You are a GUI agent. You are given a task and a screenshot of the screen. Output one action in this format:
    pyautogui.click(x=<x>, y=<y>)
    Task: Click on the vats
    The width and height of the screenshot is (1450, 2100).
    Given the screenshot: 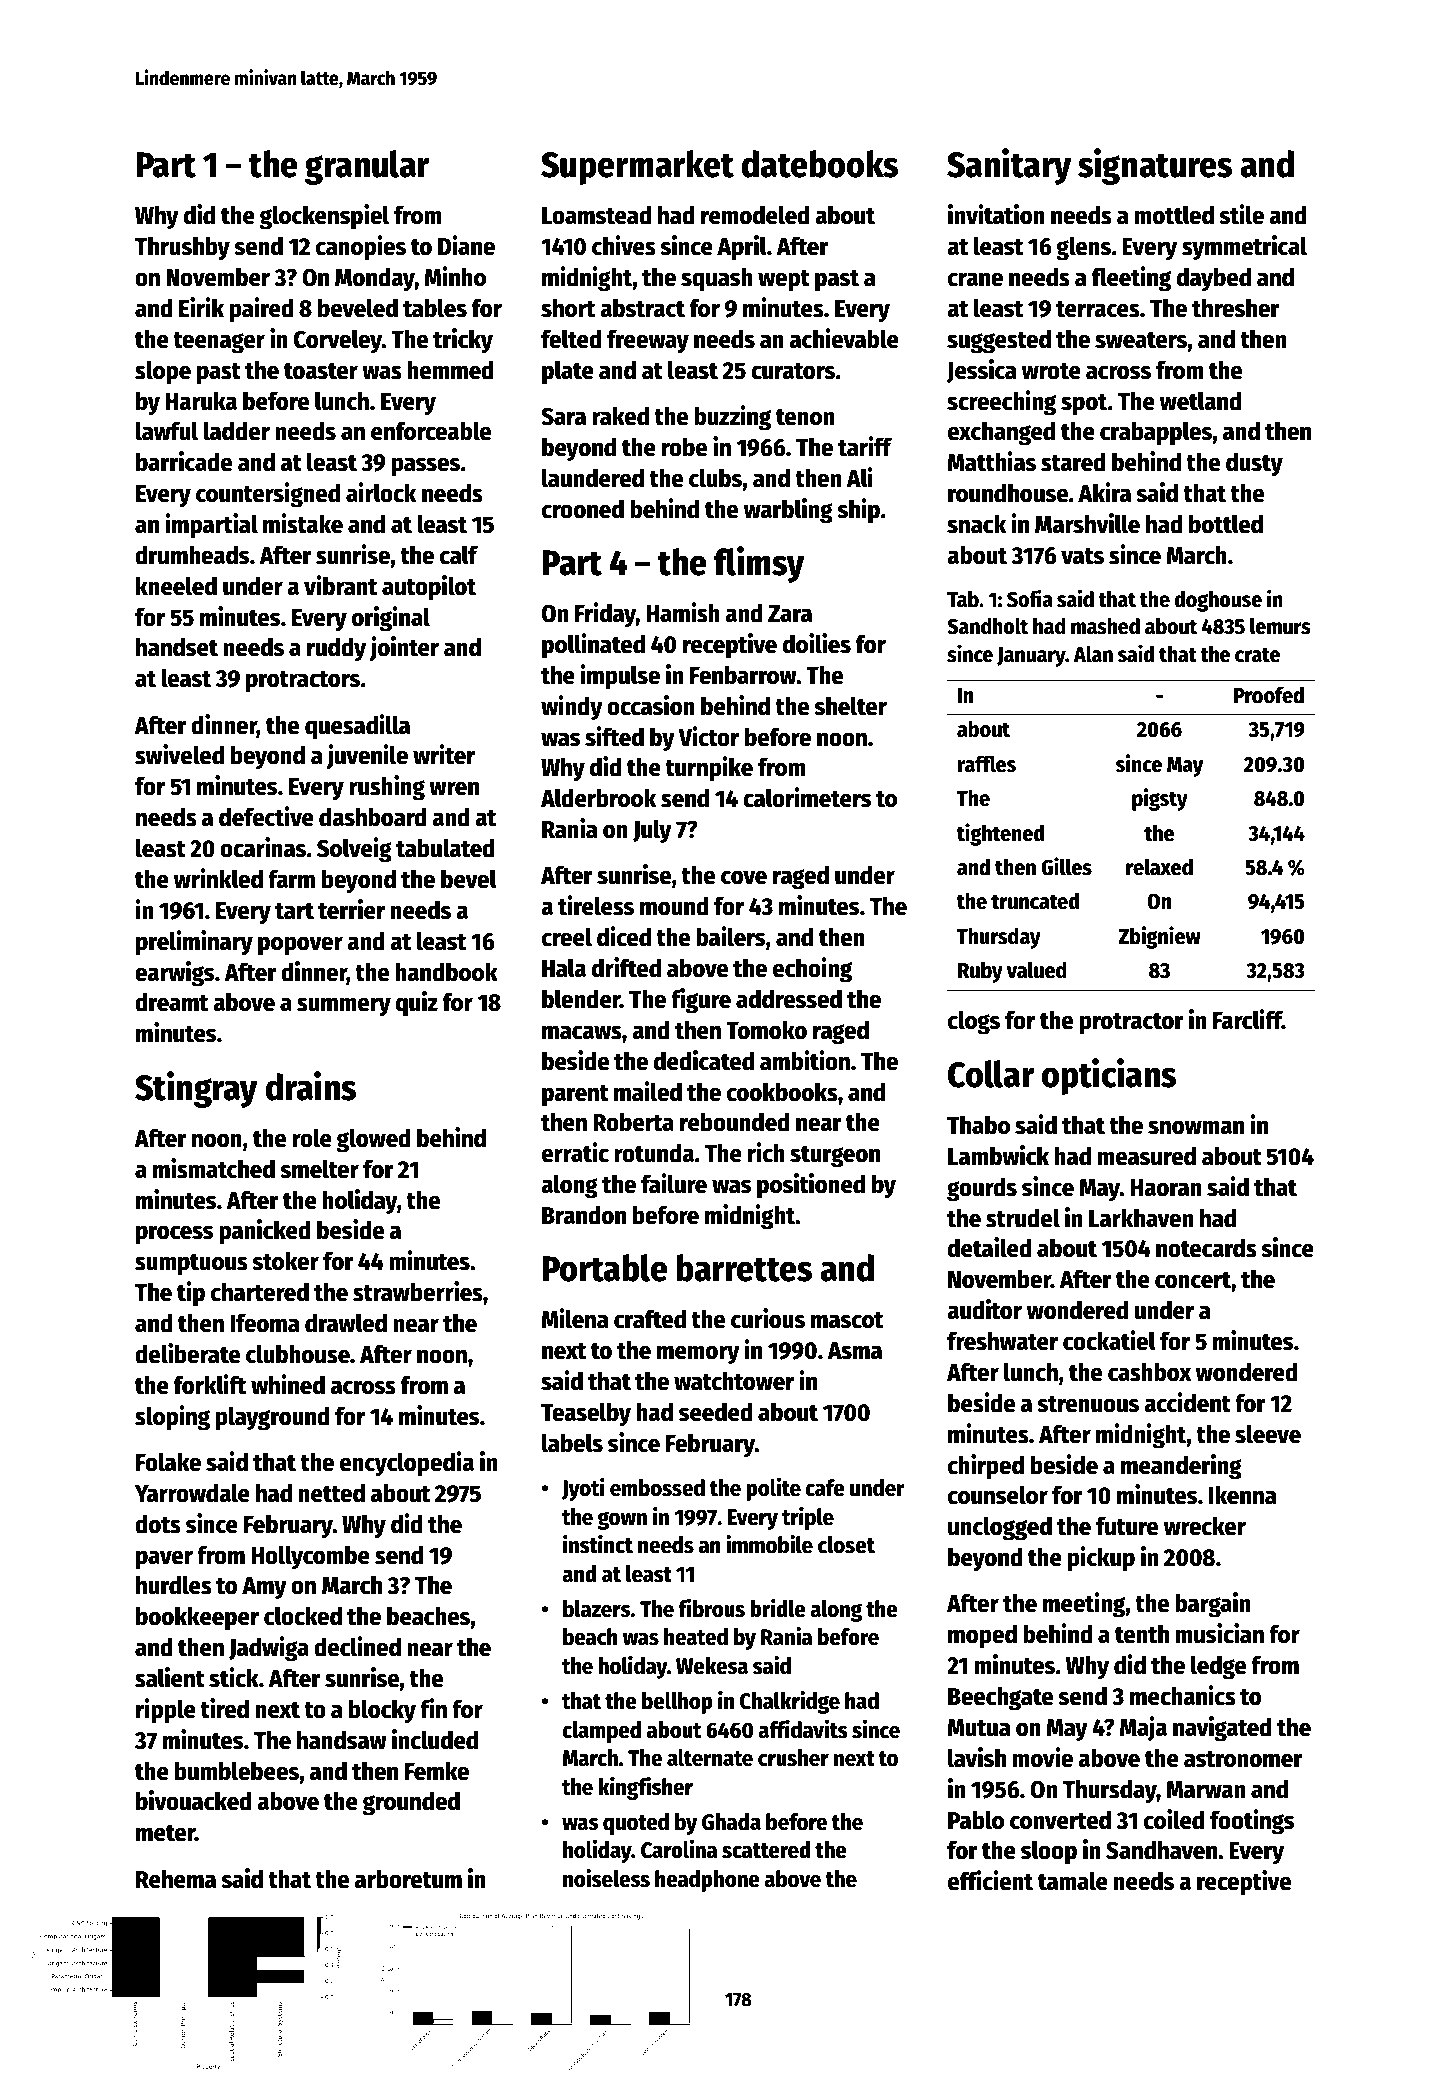 What is the action you would take?
    pyautogui.click(x=1082, y=556)
